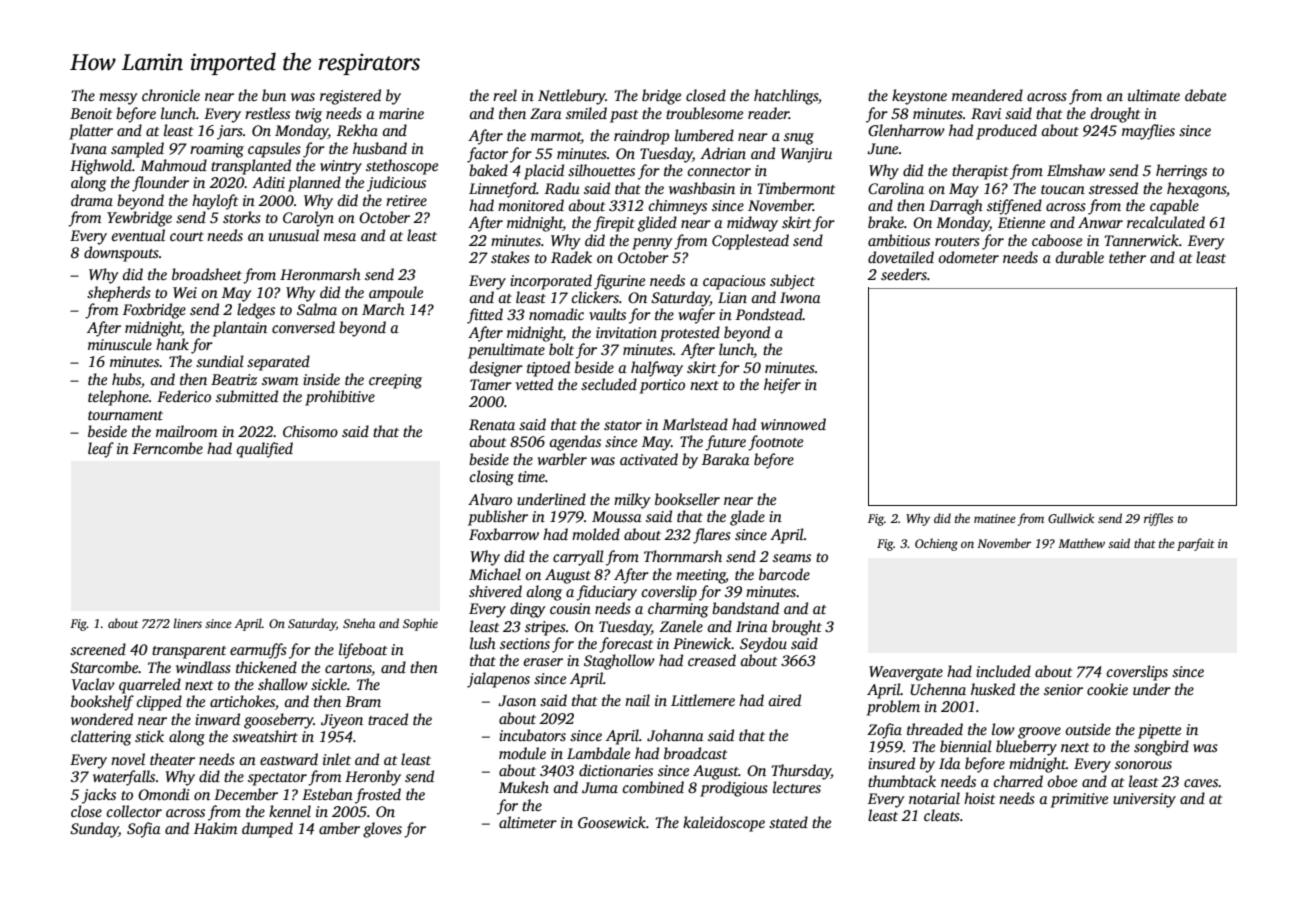 This image has width=1308, height=924. I want to click on registered, so click(350, 97).
